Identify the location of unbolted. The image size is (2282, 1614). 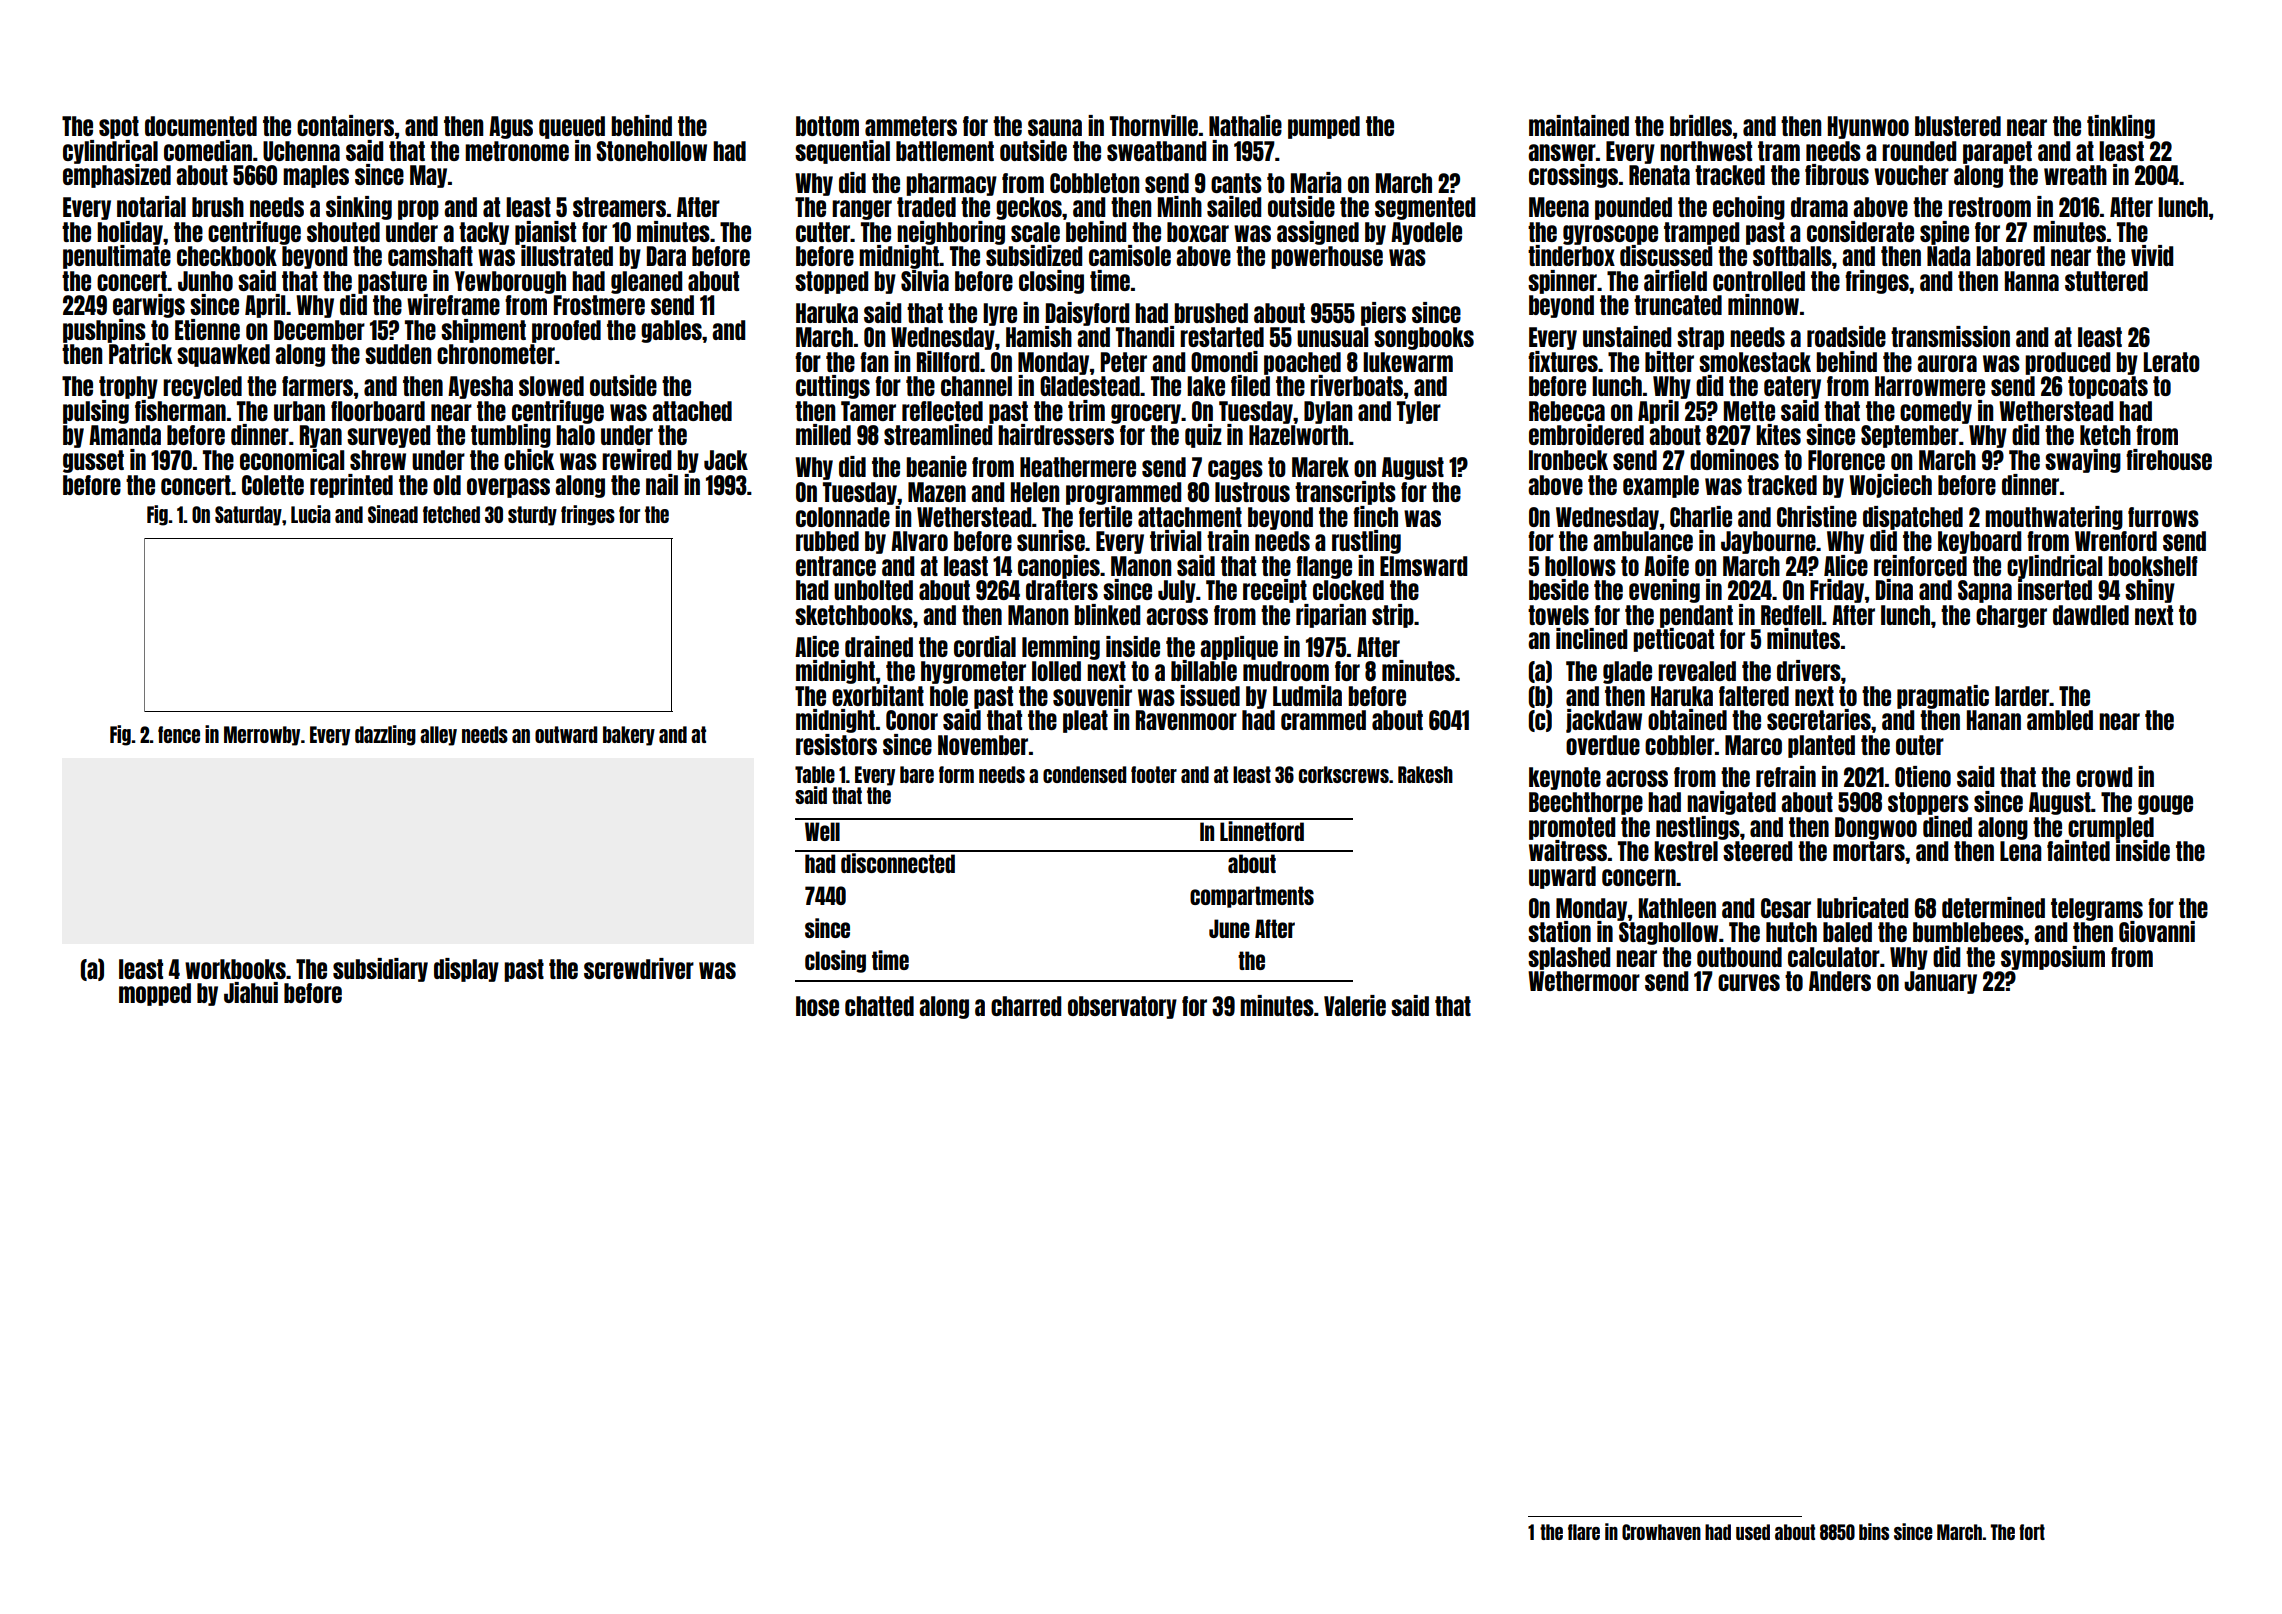
(873, 590).
